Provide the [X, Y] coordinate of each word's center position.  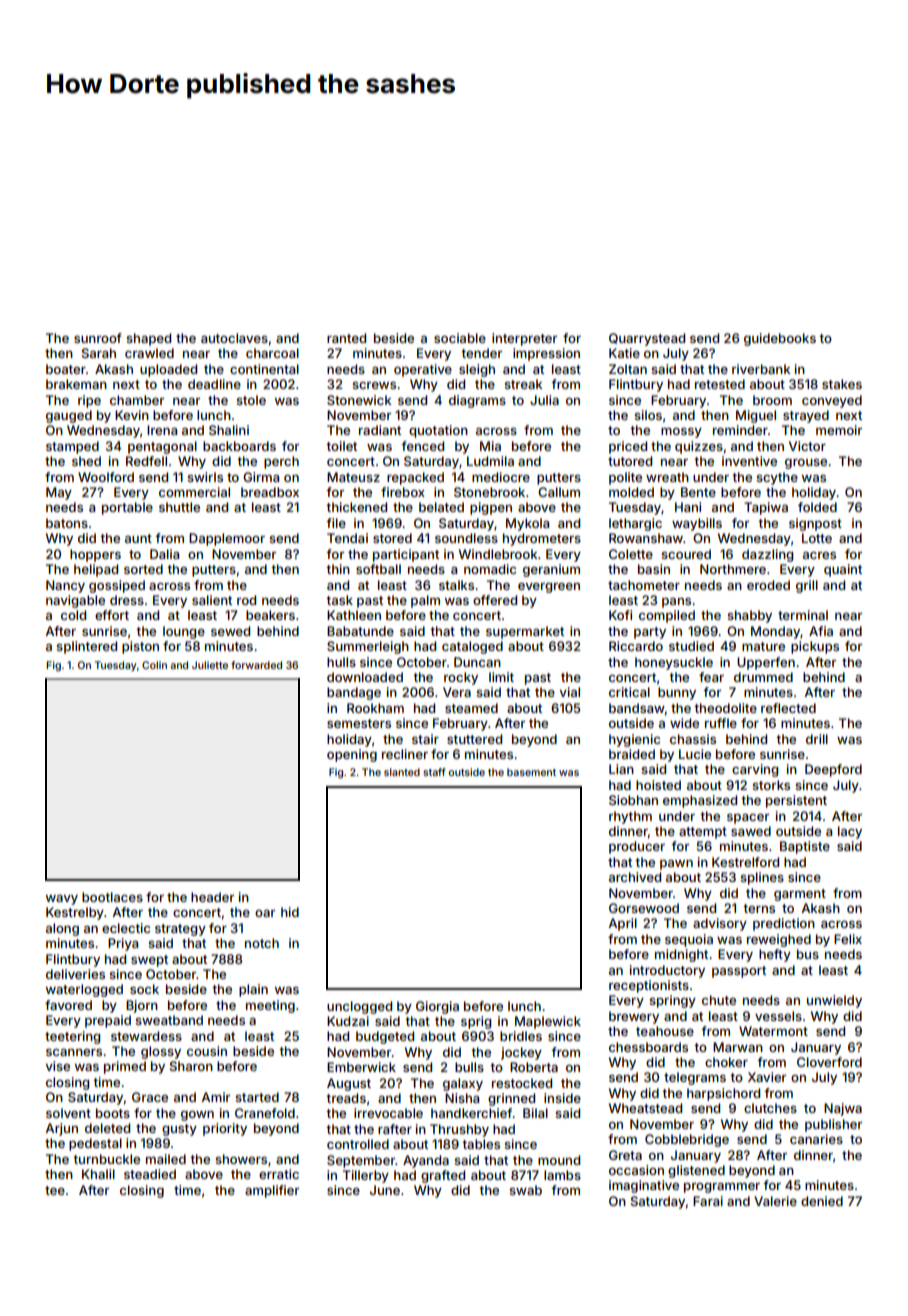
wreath [667, 477]
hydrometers [542, 539]
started [257, 1097]
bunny [677, 693]
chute [719, 1000]
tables [481, 1144]
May [59, 493]
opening [352, 755]
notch [262, 943]
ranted [346, 338]
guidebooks [780, 339]
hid [290, 912]
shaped [148, 339]
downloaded [365, 677]
